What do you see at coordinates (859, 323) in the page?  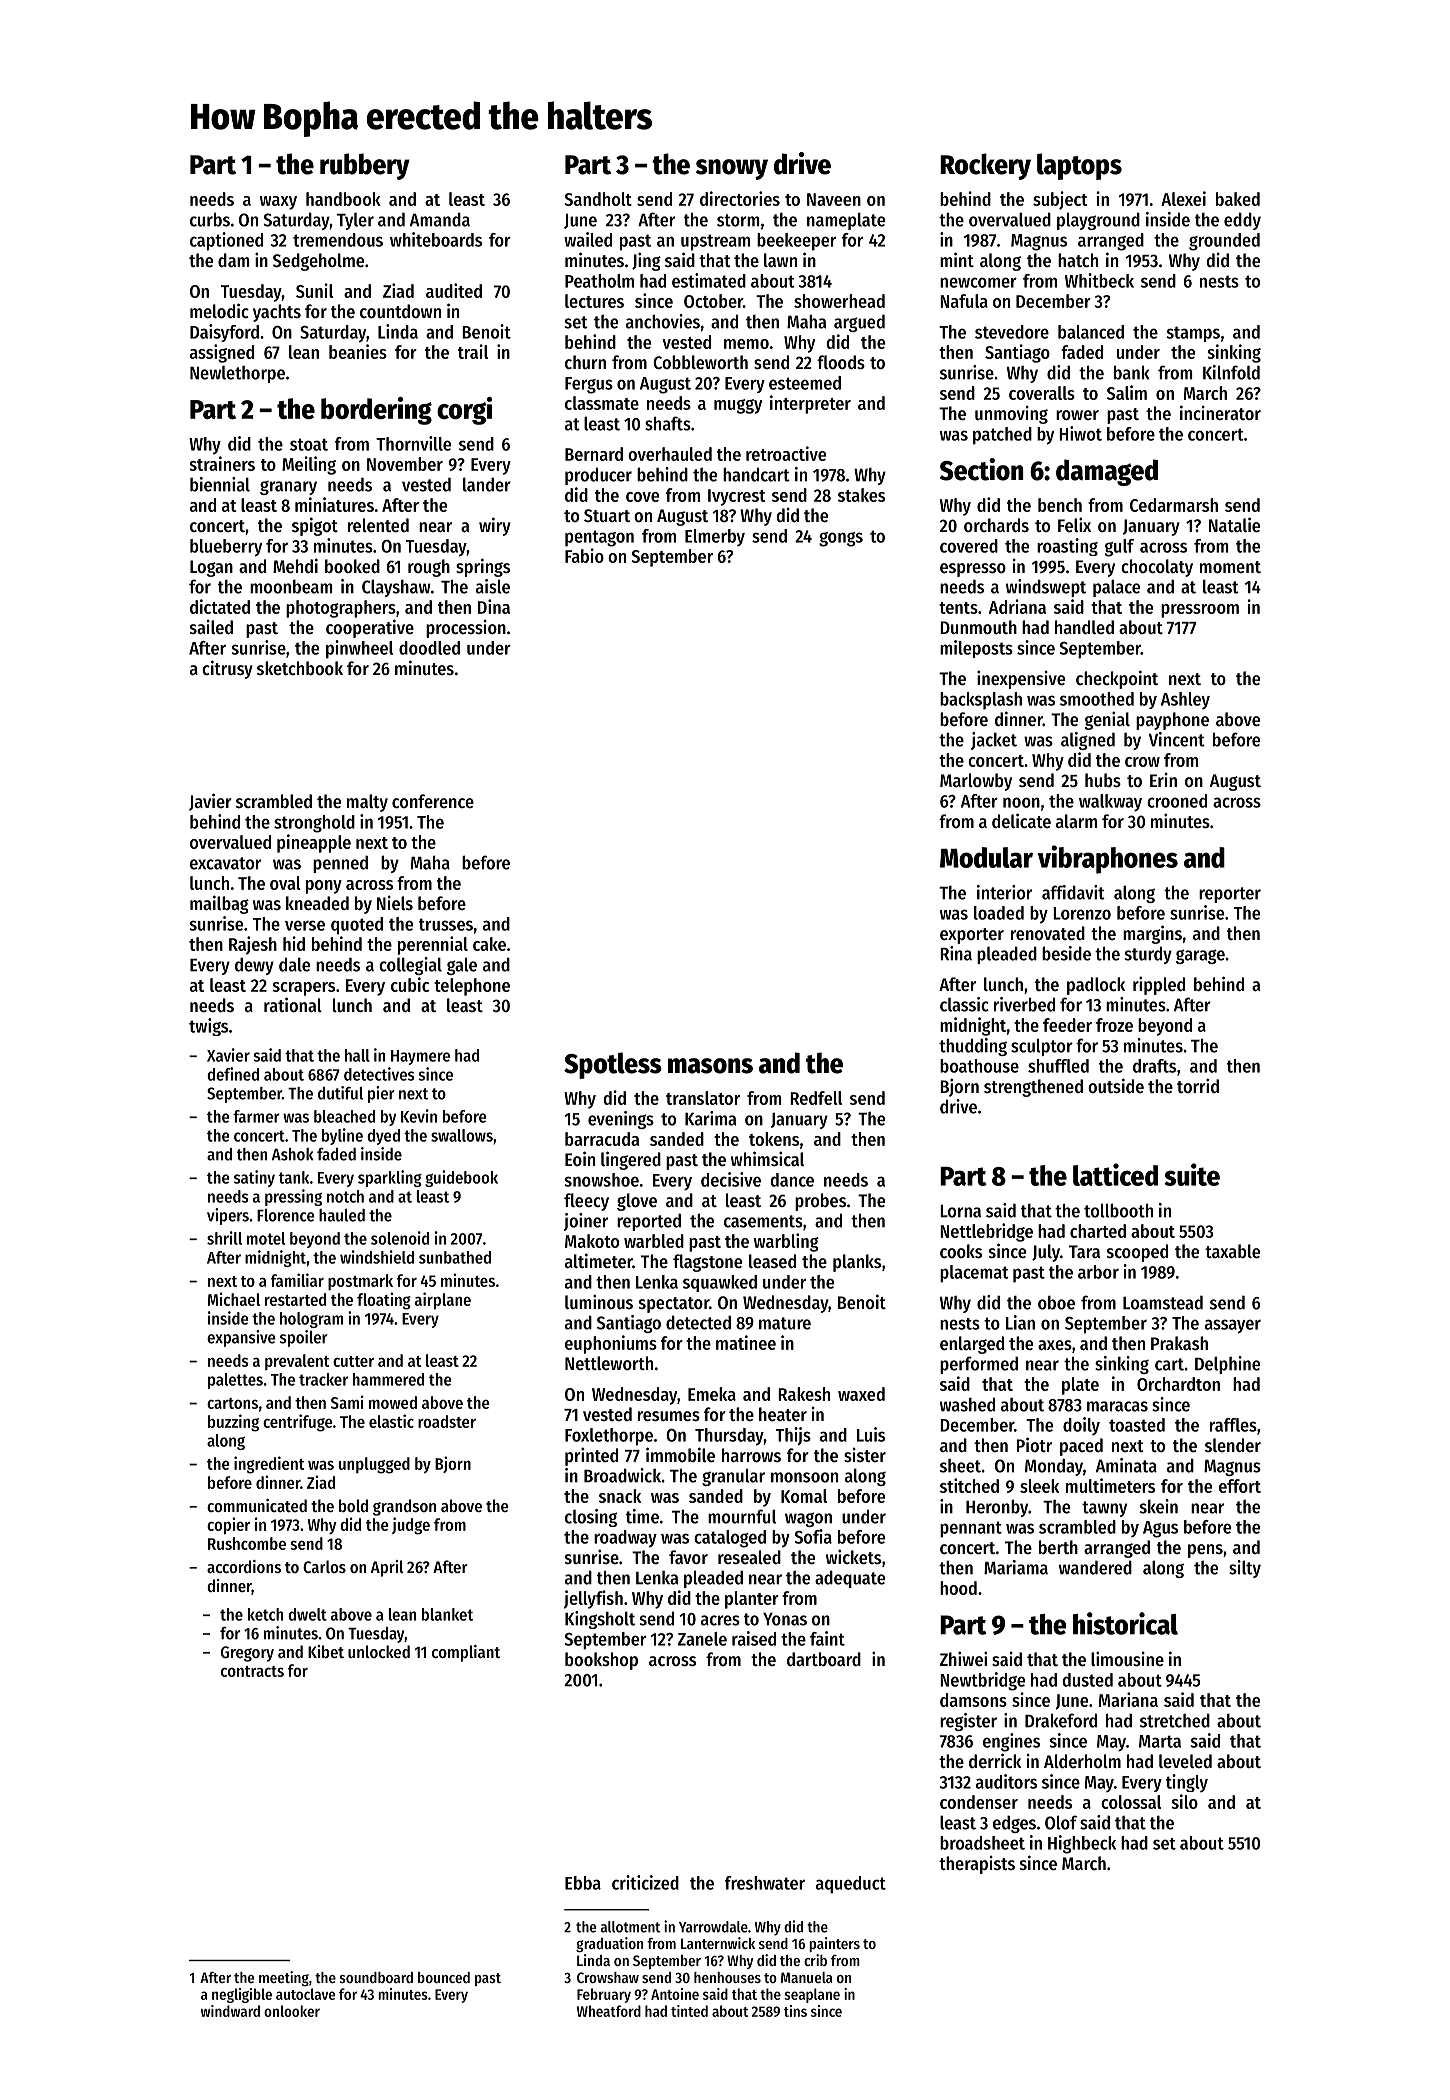 I see `argued` at bounding box center [859, 323].
